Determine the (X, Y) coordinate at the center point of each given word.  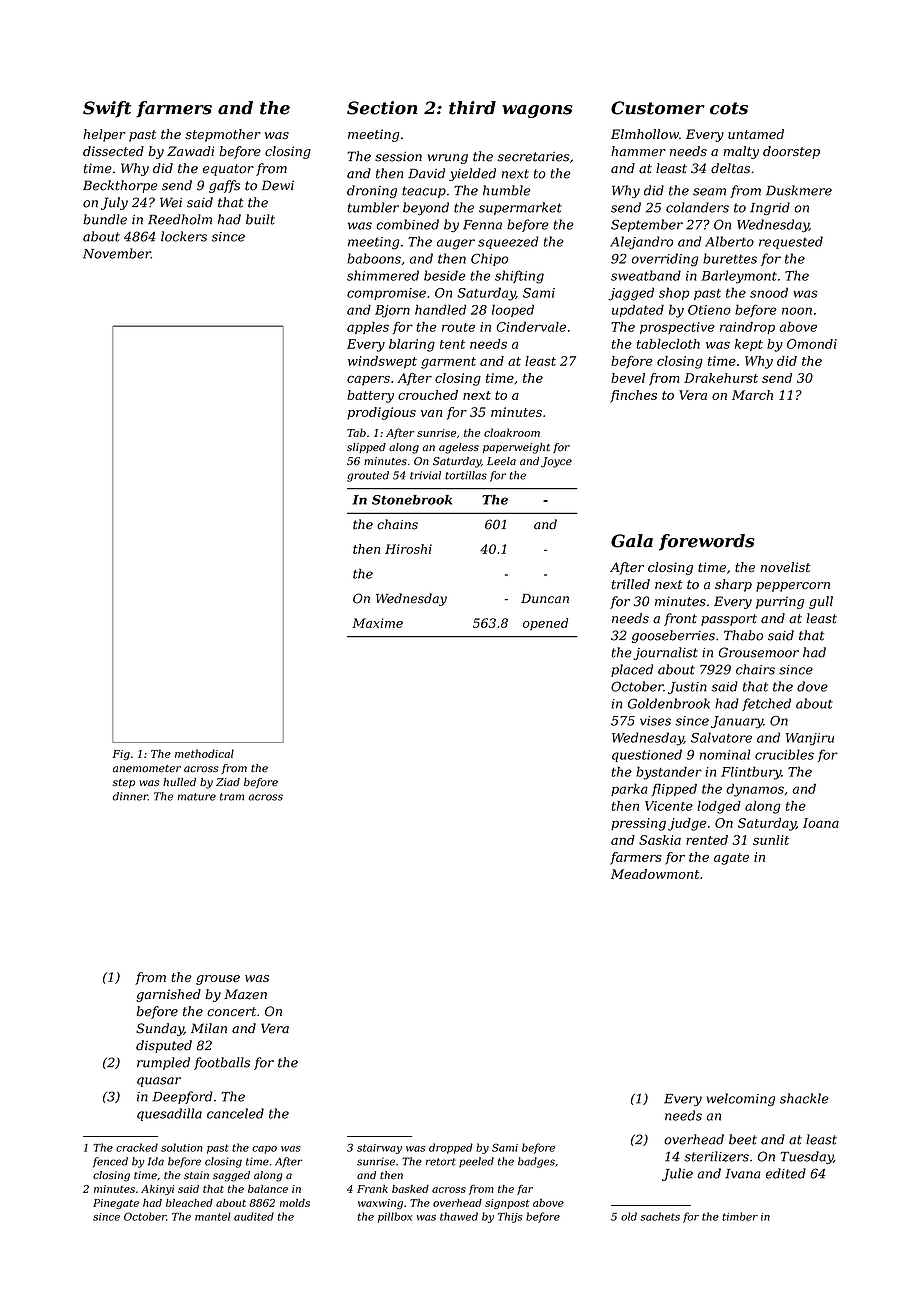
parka (629, 790)
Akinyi (157, 1190)
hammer (638, 151)
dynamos (755, 790)
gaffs (224, 186)
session (398, 156)
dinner (130, 796)
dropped (451, 1148)
